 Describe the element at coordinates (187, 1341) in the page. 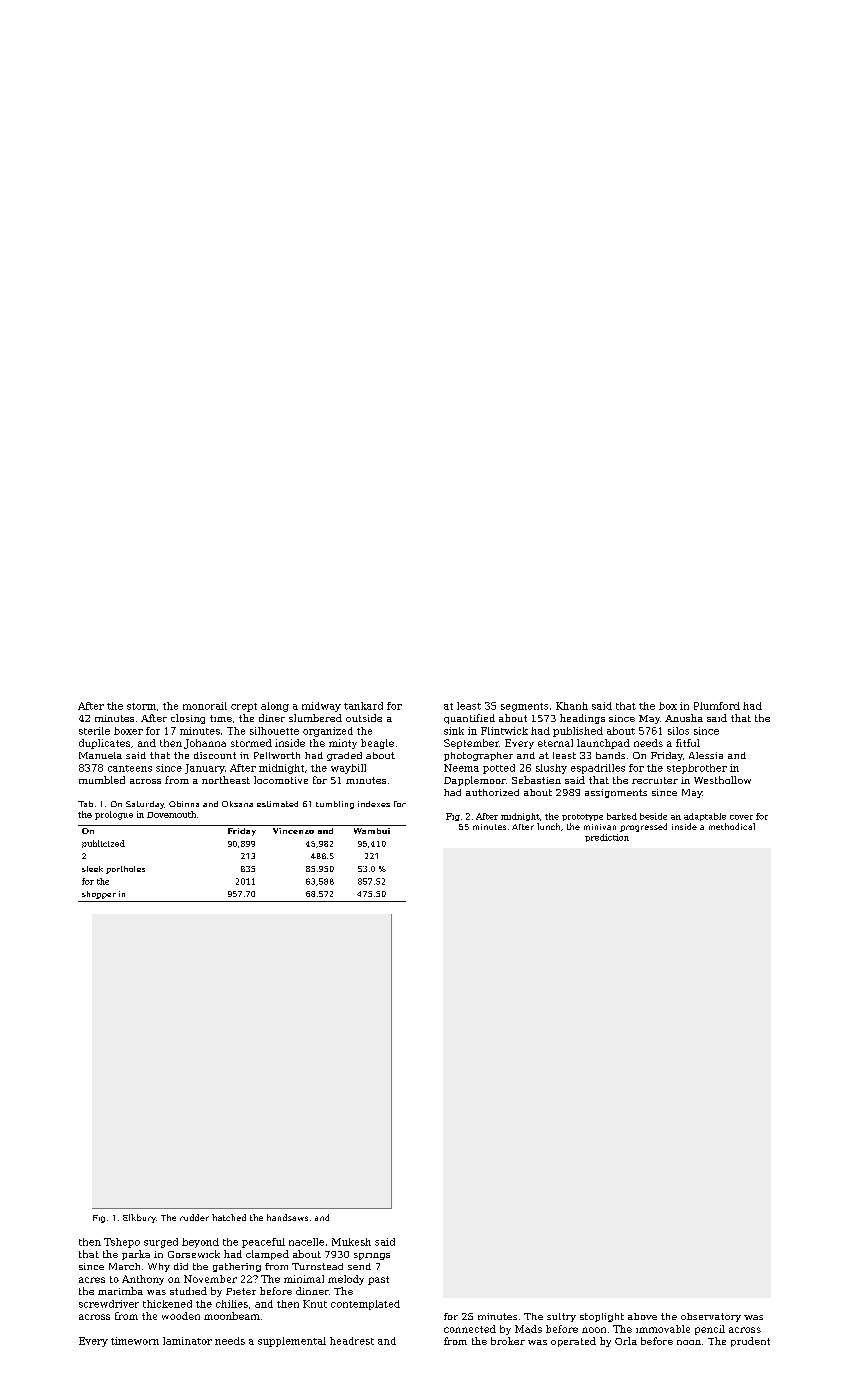

I see `laminator` at that location.
